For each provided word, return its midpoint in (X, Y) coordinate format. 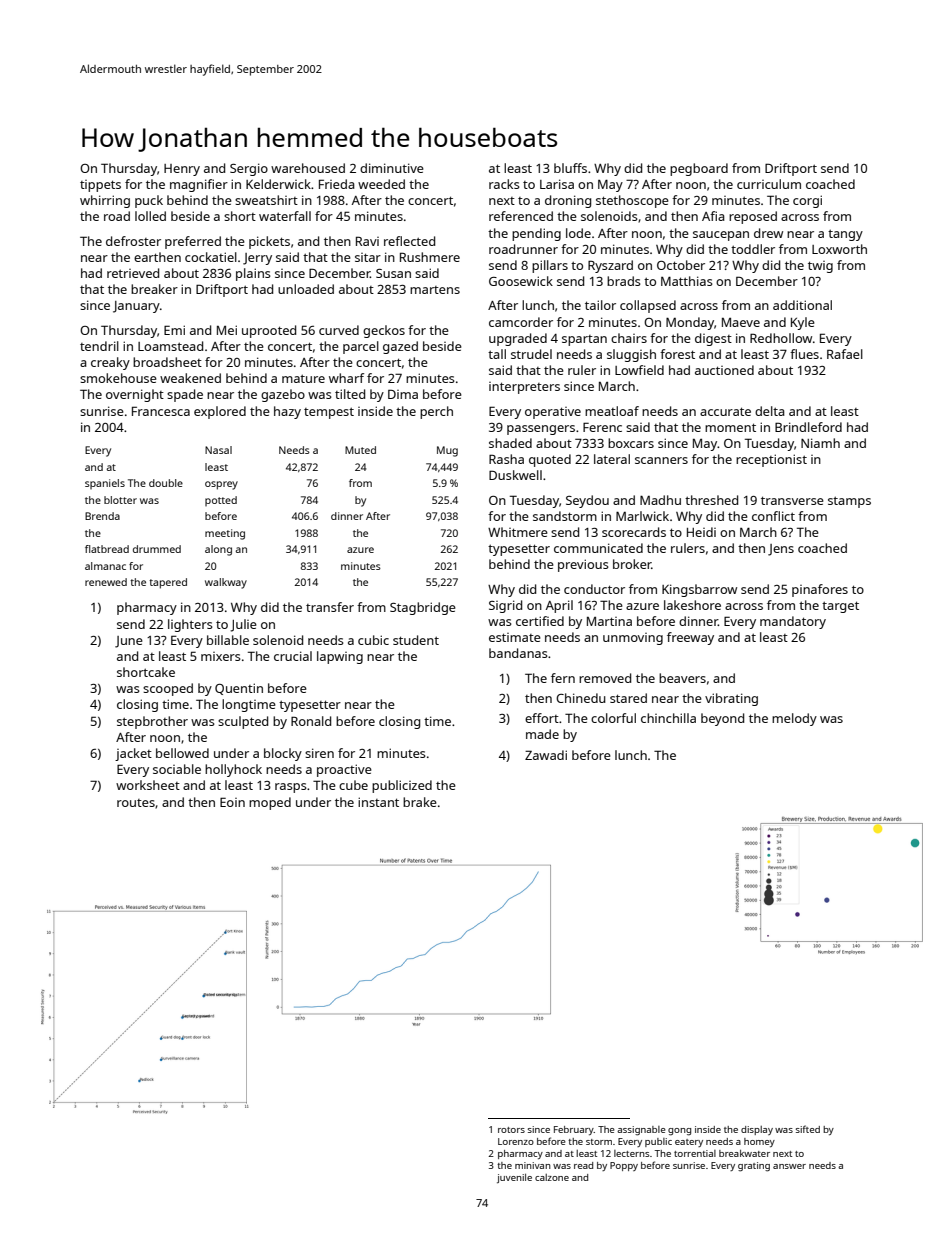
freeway (690, 638)
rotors (511, 1130)
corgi (807, 201)
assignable (641, 1131)
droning (568, 201)
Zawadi (546, 755)
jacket (133, 754)
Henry (182, 170)
